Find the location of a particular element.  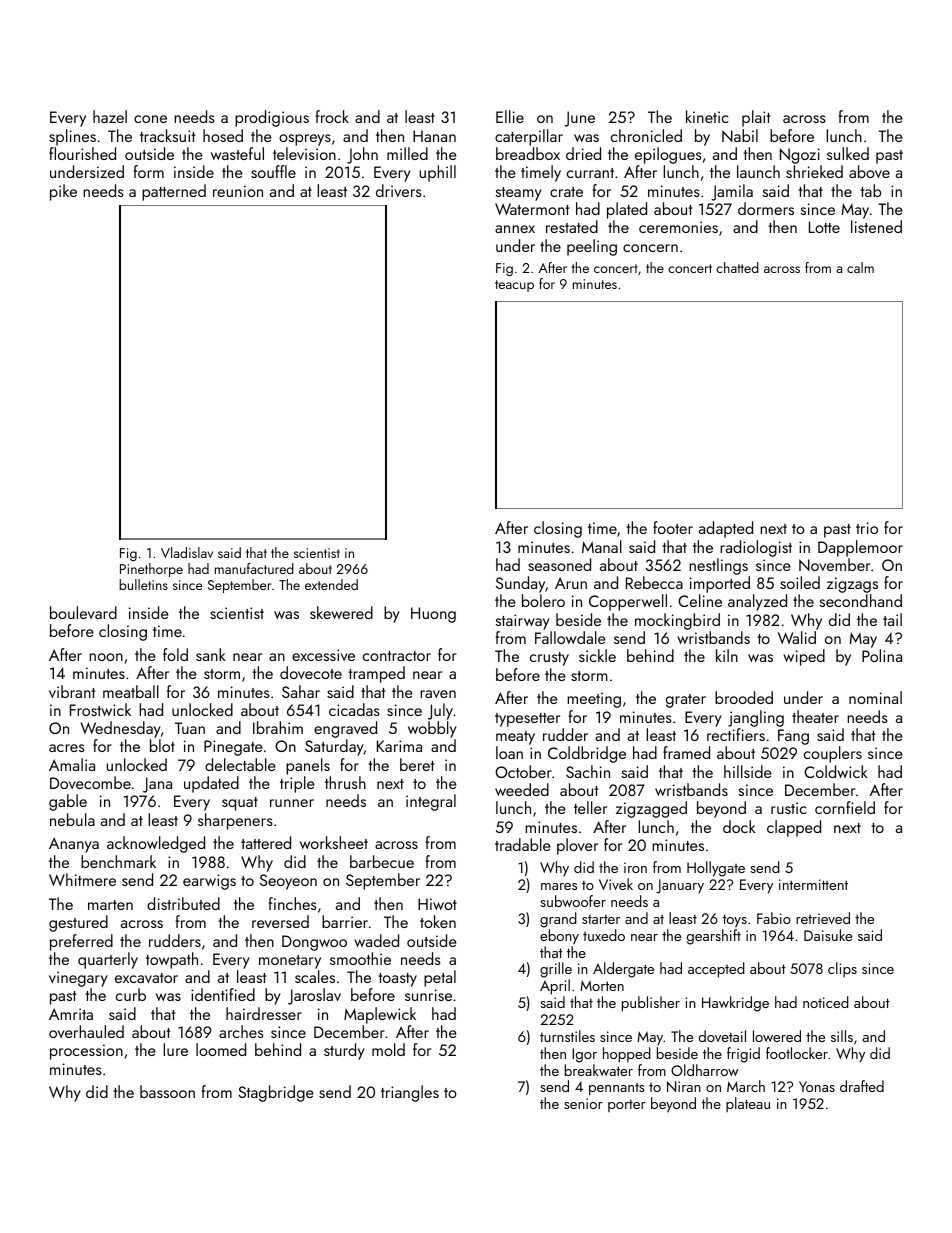

Vladislav is located at coordinates (187, 552).
